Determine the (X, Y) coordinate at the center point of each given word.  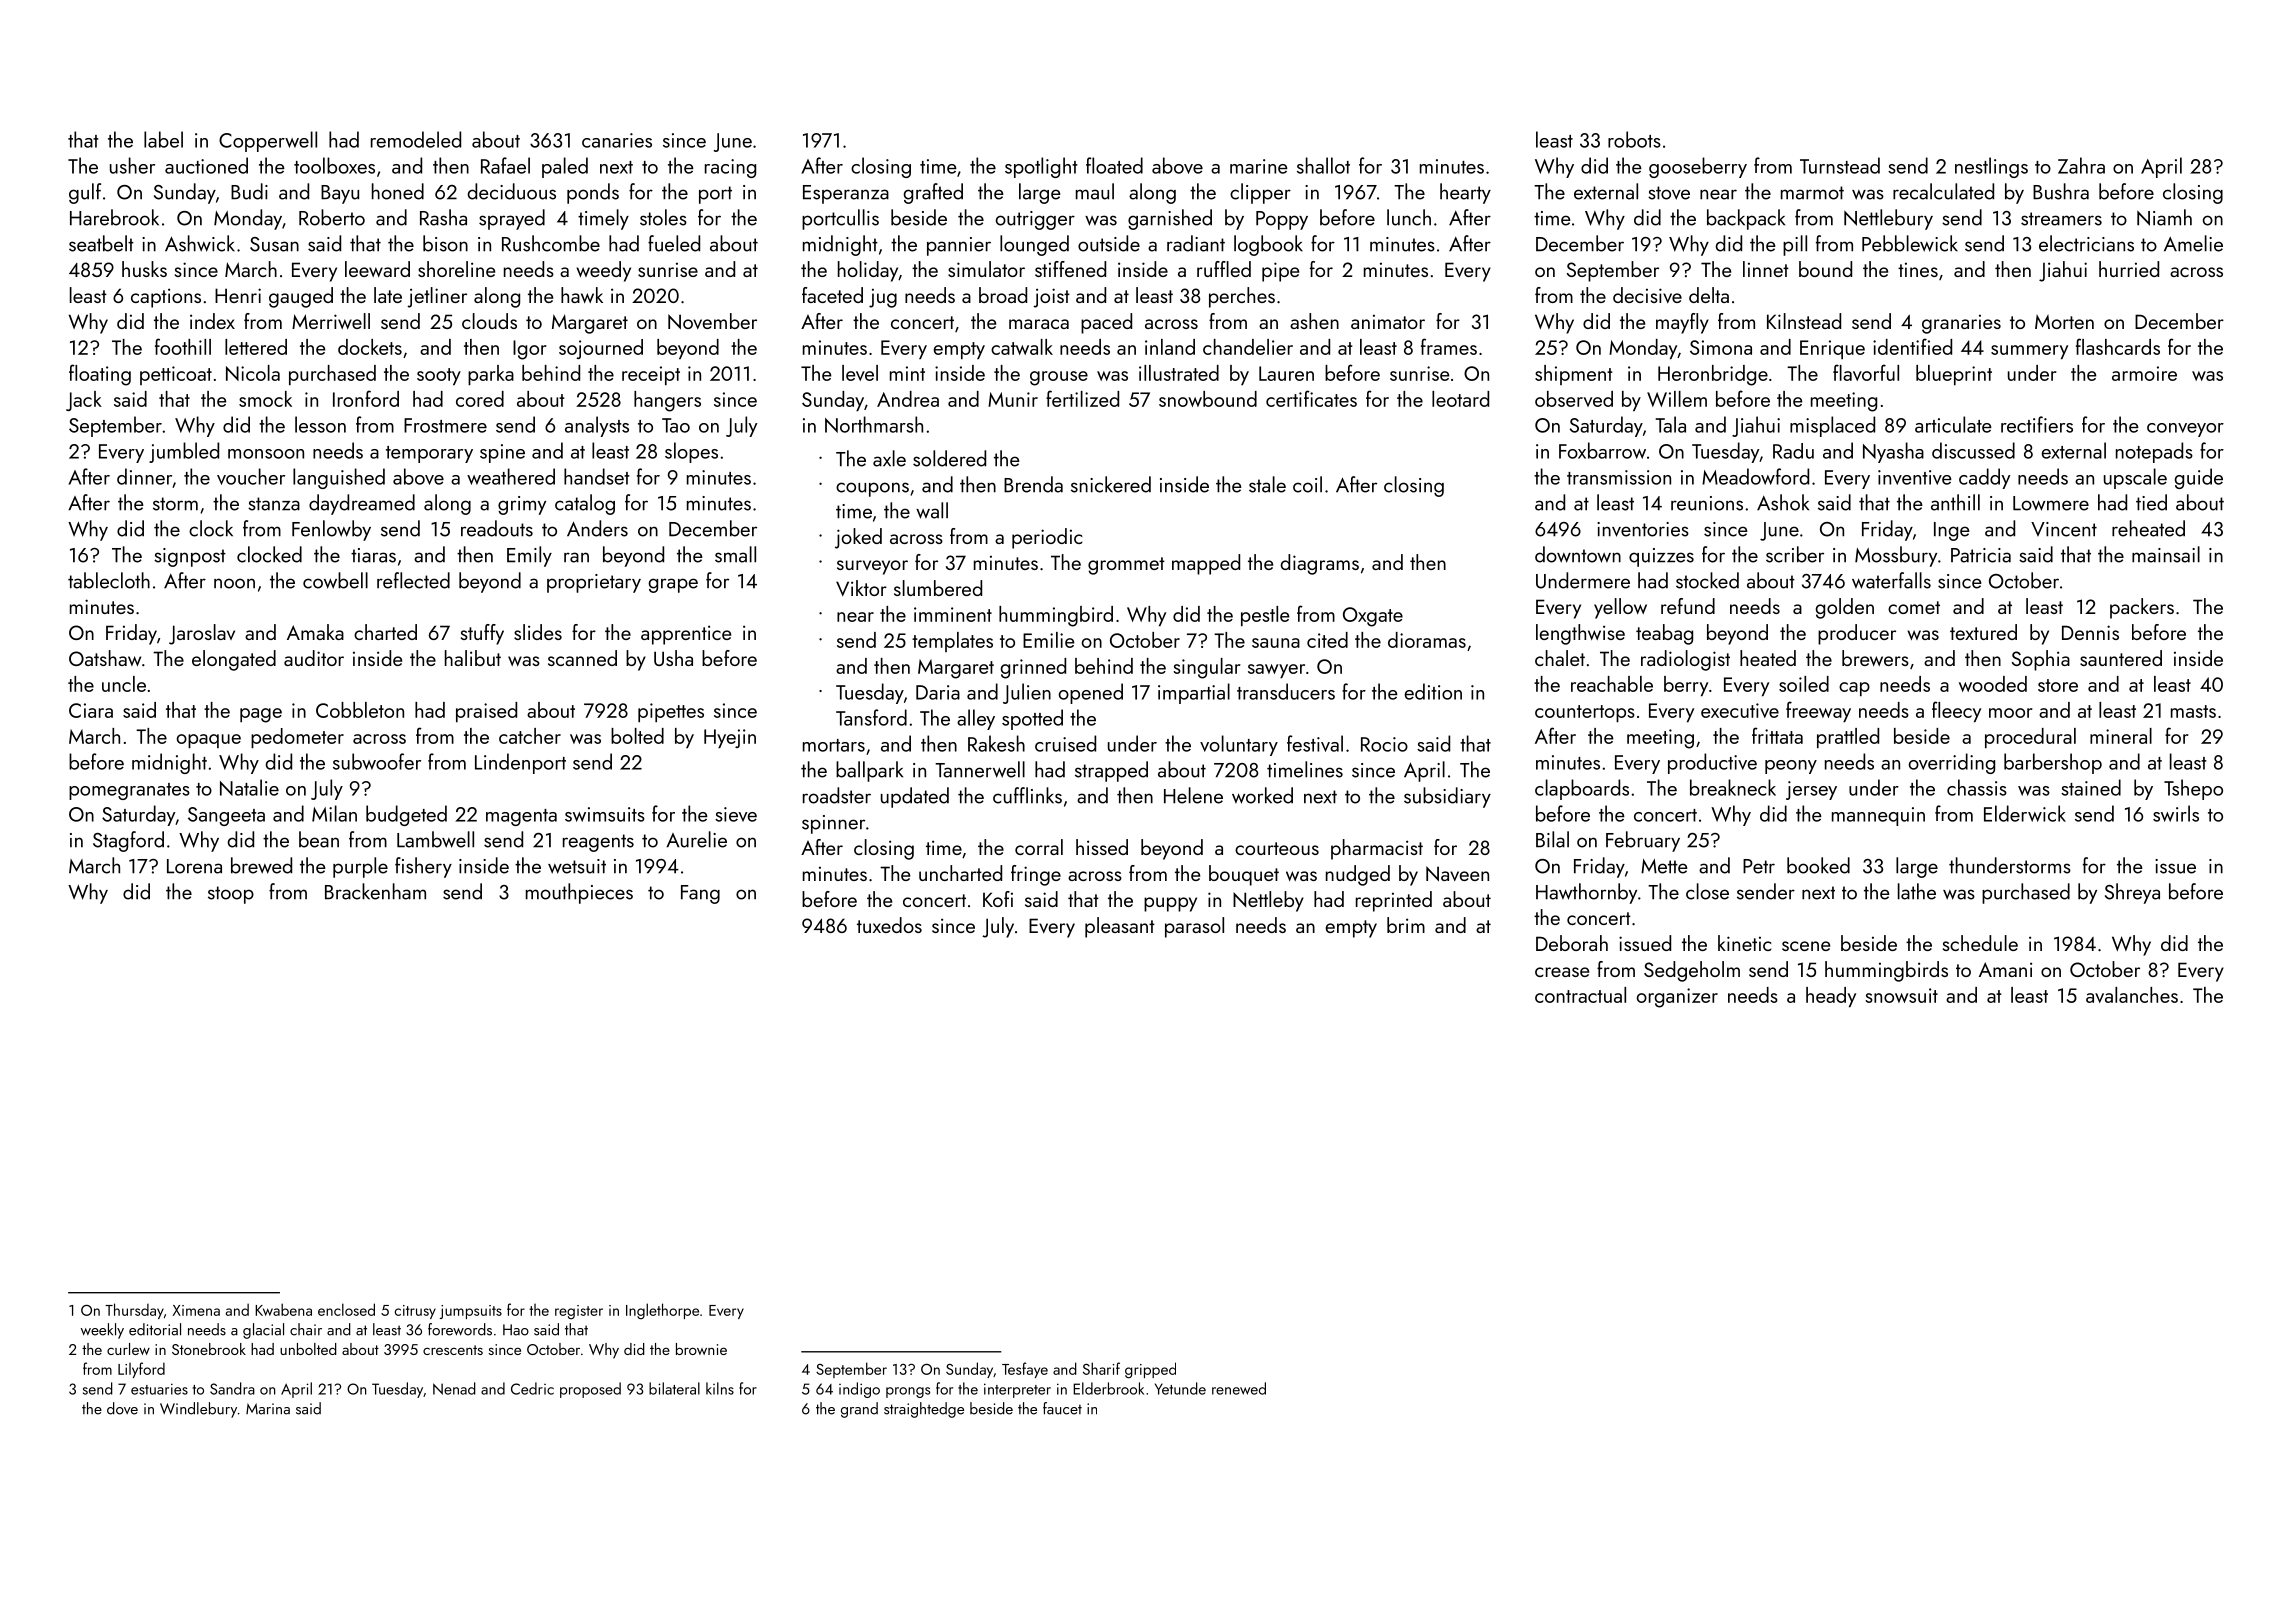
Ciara (91, 710)
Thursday (134, 1311)
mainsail (2166, 554)
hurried (2129, 269)
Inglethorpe (662, 1311)
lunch (1409, 217)
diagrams (1319, 564)
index (212, 321)
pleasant (1120, 927)
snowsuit (1901, 995)
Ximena (196, 1310)
